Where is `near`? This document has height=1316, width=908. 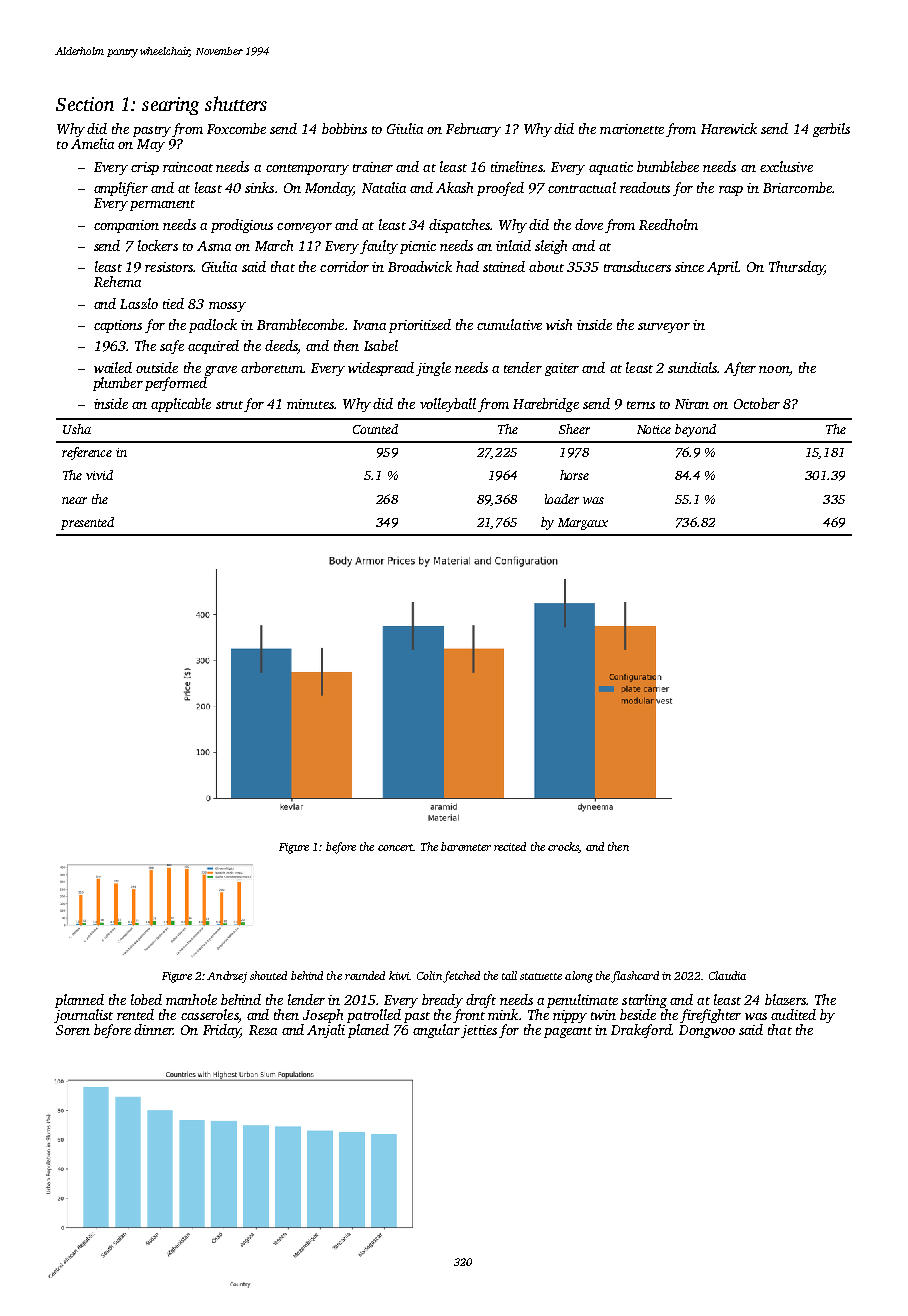 near is located at coordinates (74, 500).
